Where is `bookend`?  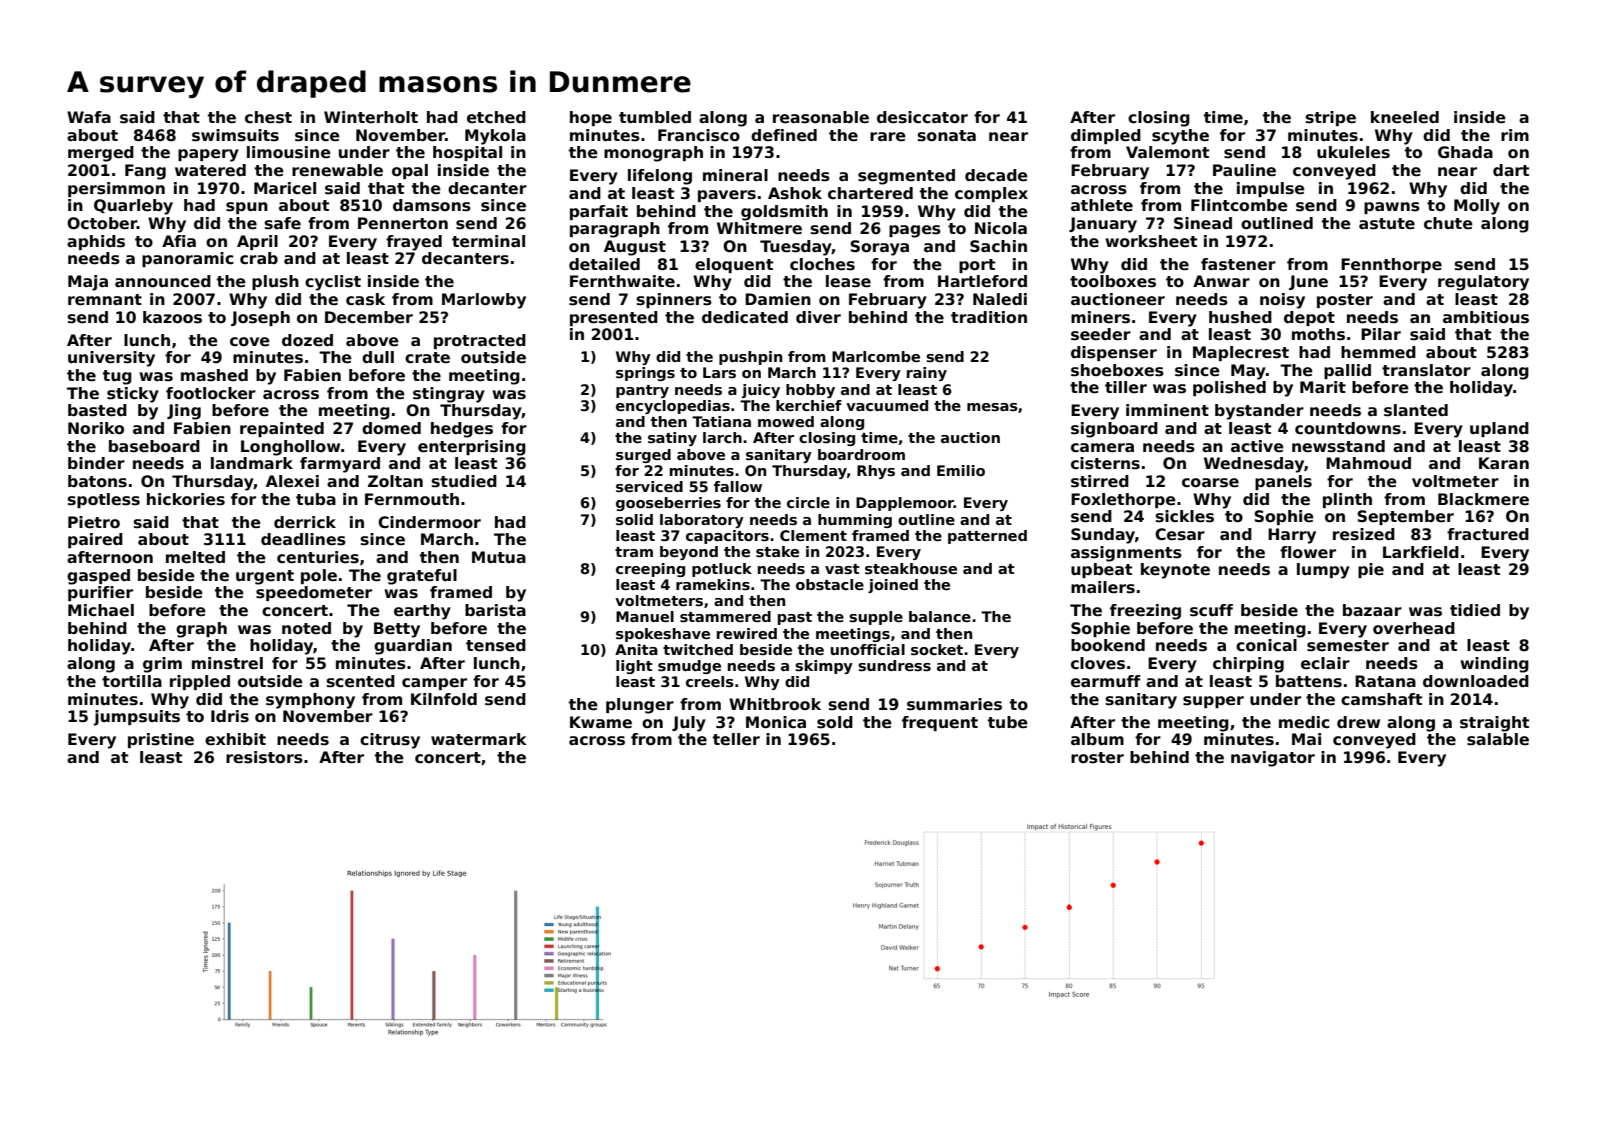
bookend is located at coordinates (1108, 645).
